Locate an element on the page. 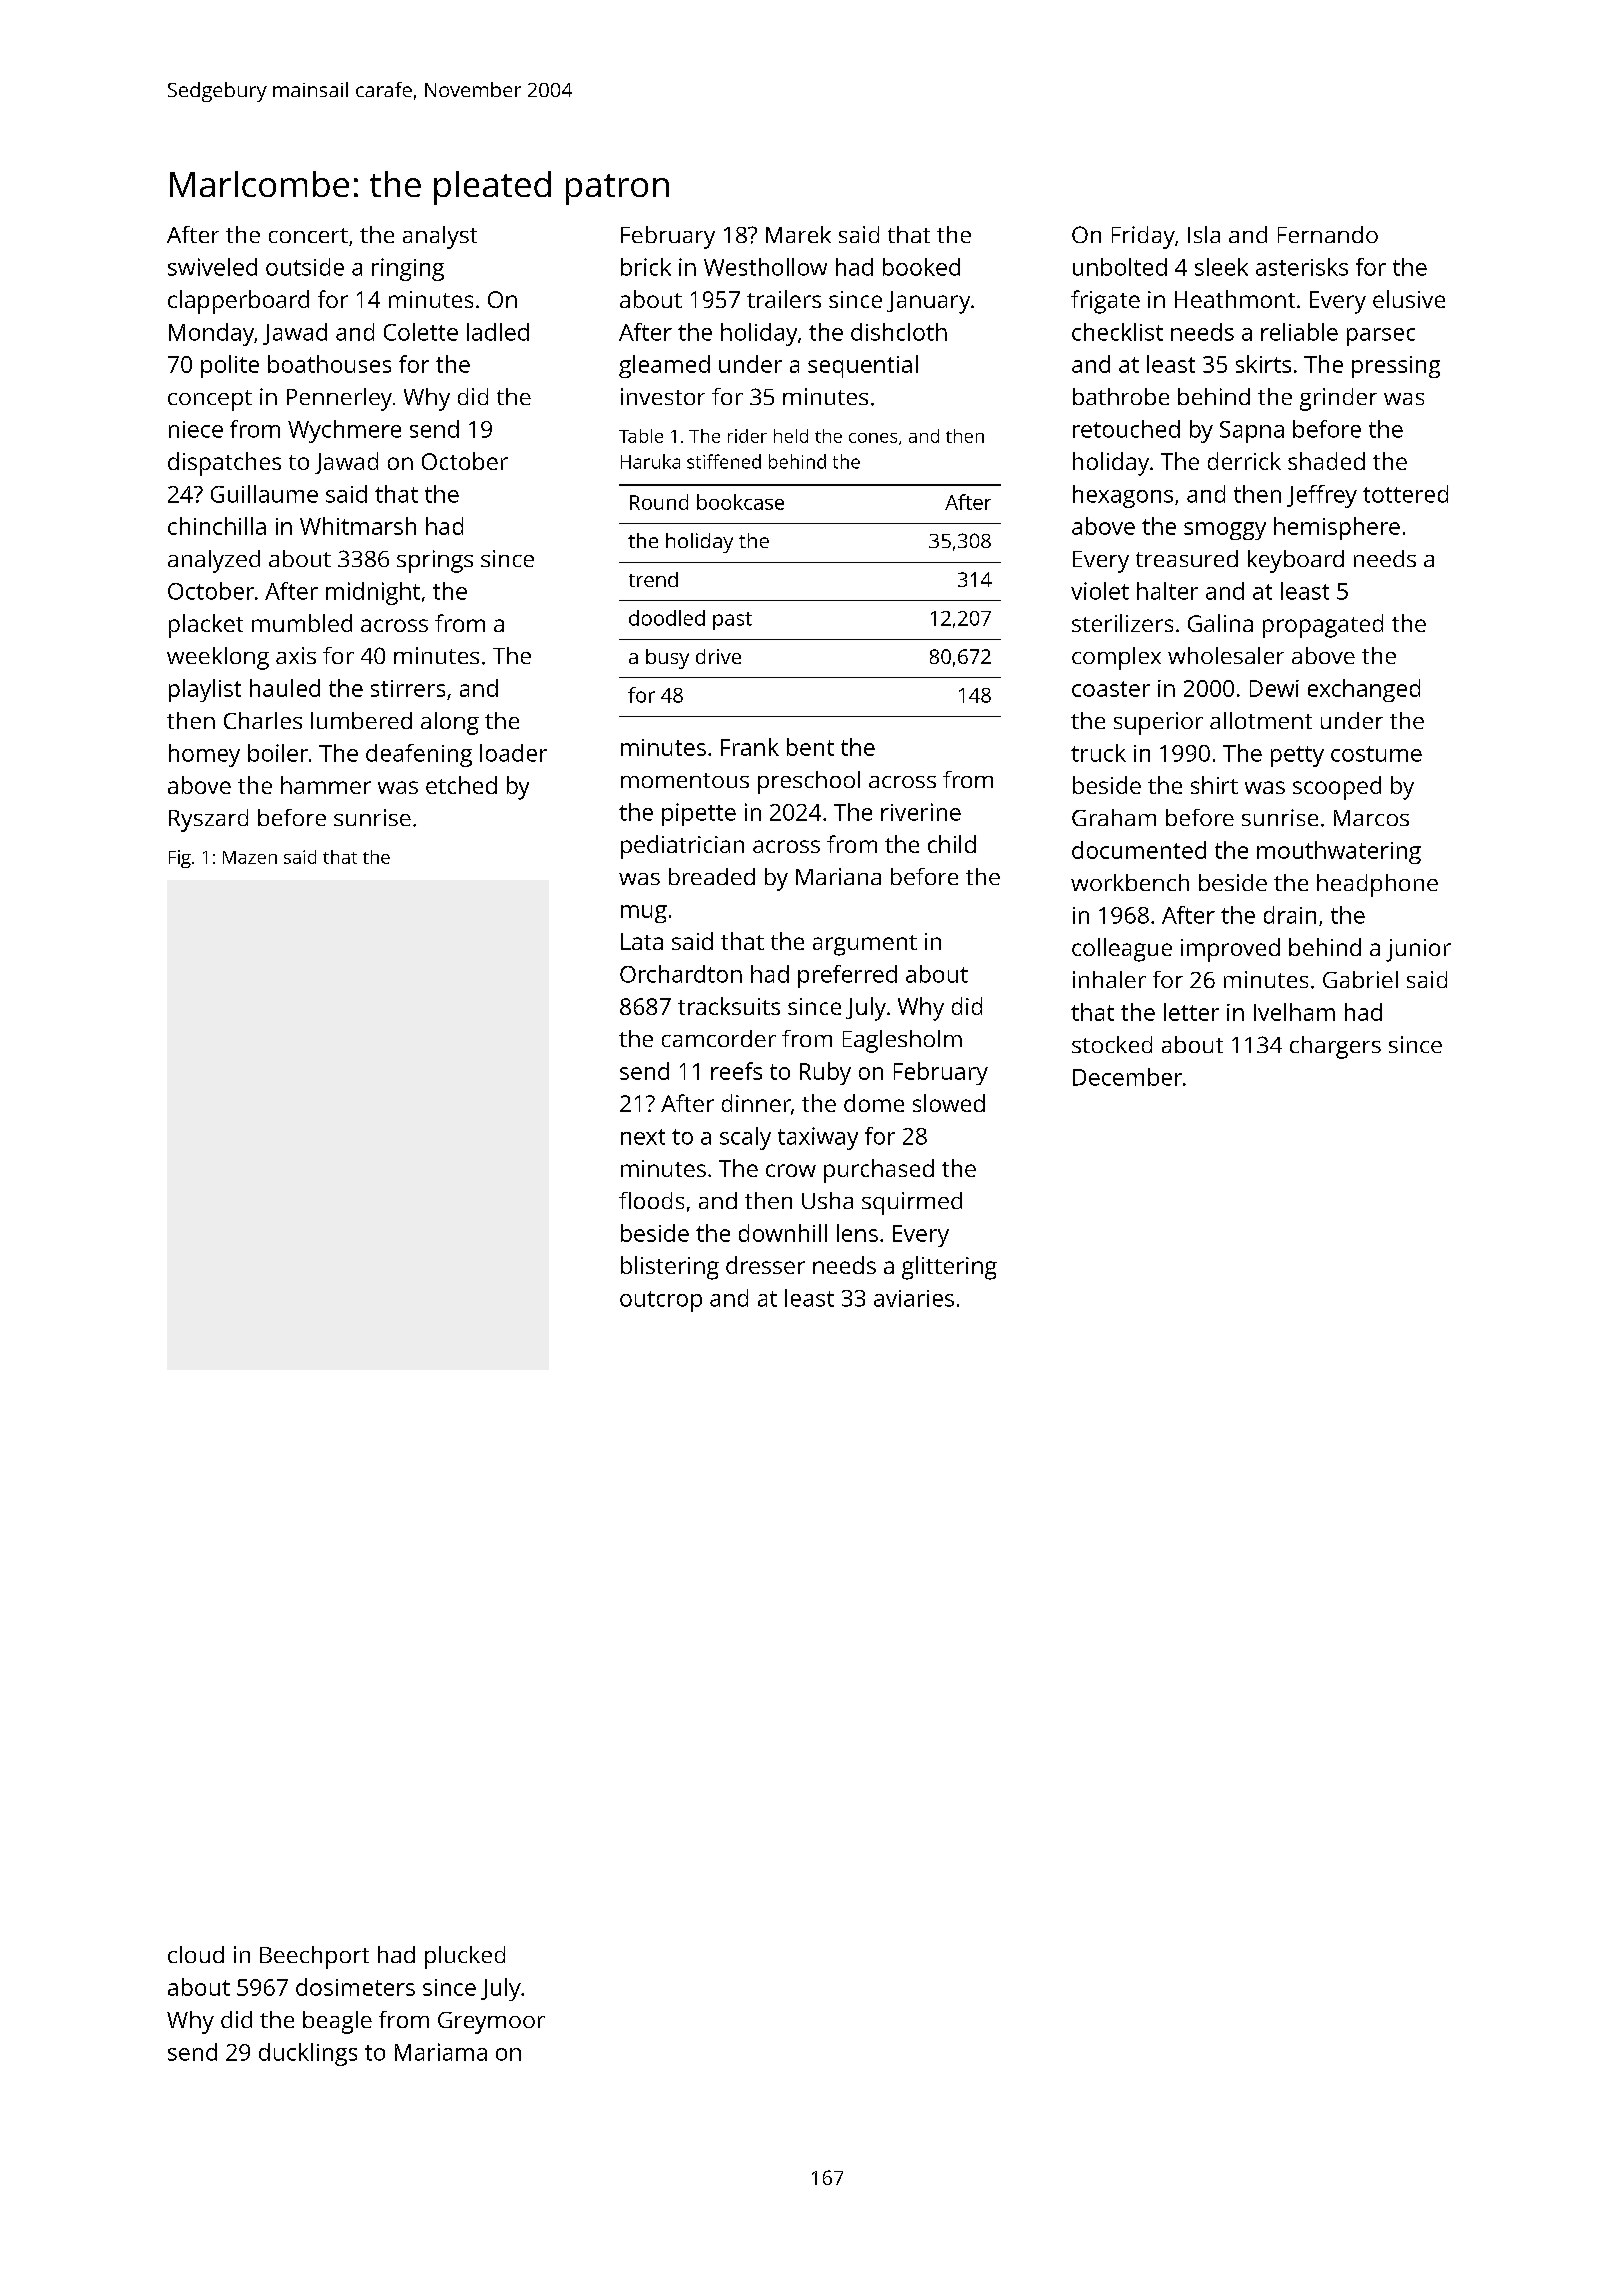 The image size is (1620, 2292). aviaries is located at coordinates (914, 1298).
